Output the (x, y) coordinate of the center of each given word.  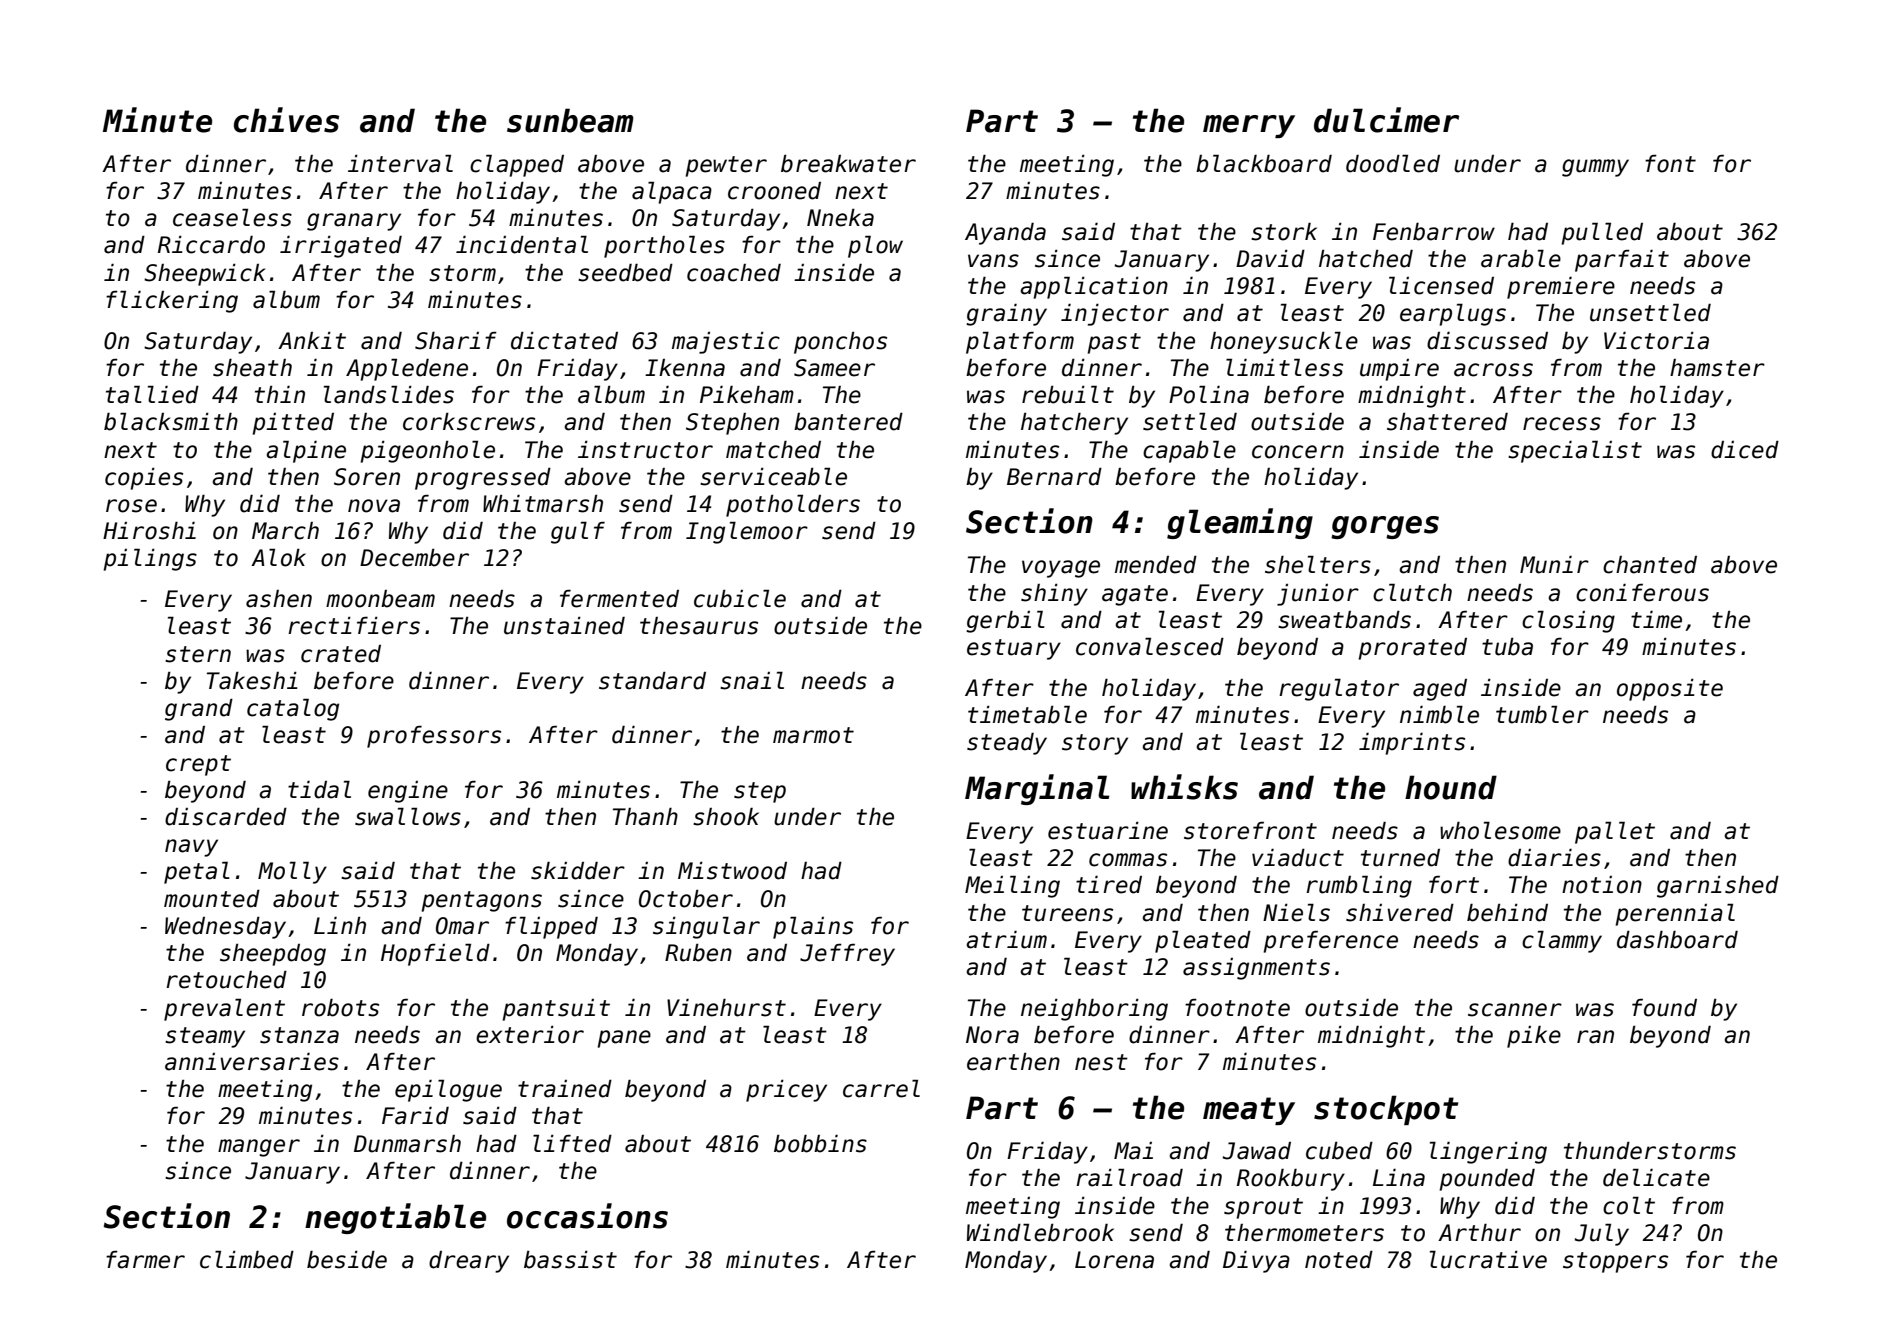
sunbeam (570, 120)
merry (1249, 126)
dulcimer (1386, 120)
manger (259, 1148)
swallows (408, 816)
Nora (992, 1035)
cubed (1339, 1151)
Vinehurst (726, 1008)
